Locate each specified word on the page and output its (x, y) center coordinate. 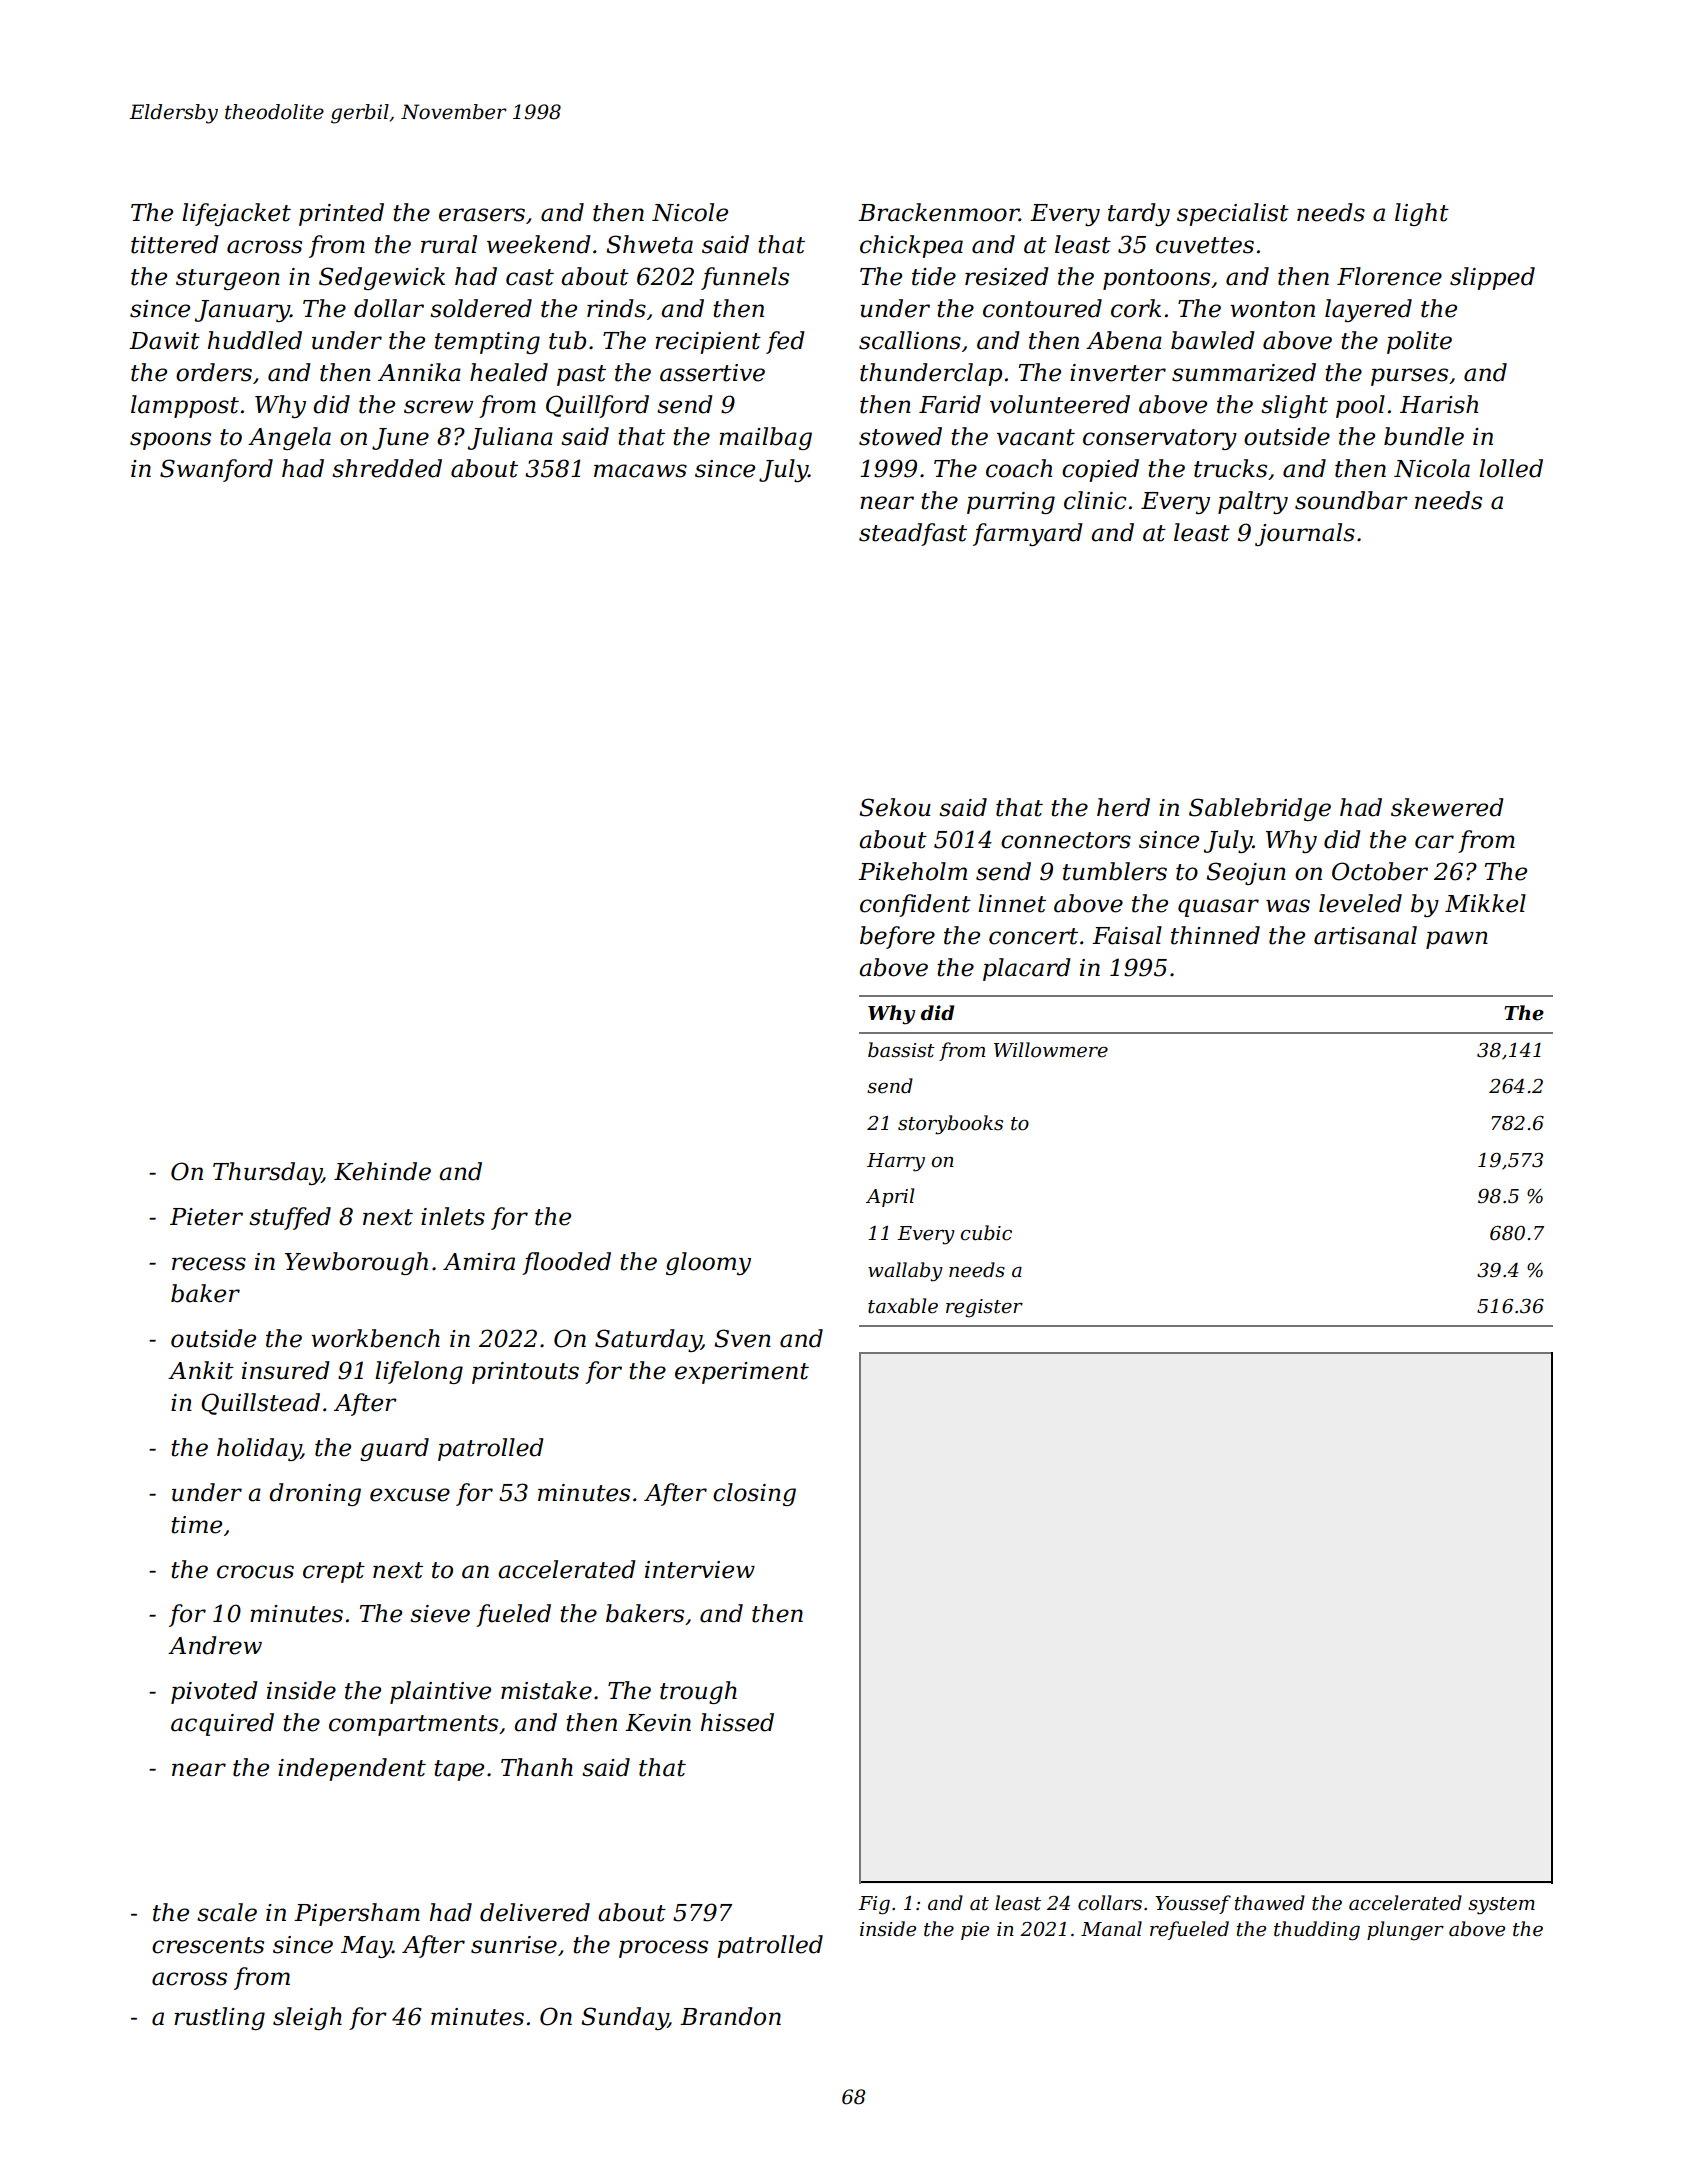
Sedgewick (382, 278)
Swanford (216, 470)
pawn (1457, 940)
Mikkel (1485, 903)
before (897, 937)
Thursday (267, 1173)
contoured (1042, 308)
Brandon (730, 2016)
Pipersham (357, 1914)
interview (700, 1570)
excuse (410, 1495)
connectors (1066, 840)
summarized (1244, 372)
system (1501, 1906)
